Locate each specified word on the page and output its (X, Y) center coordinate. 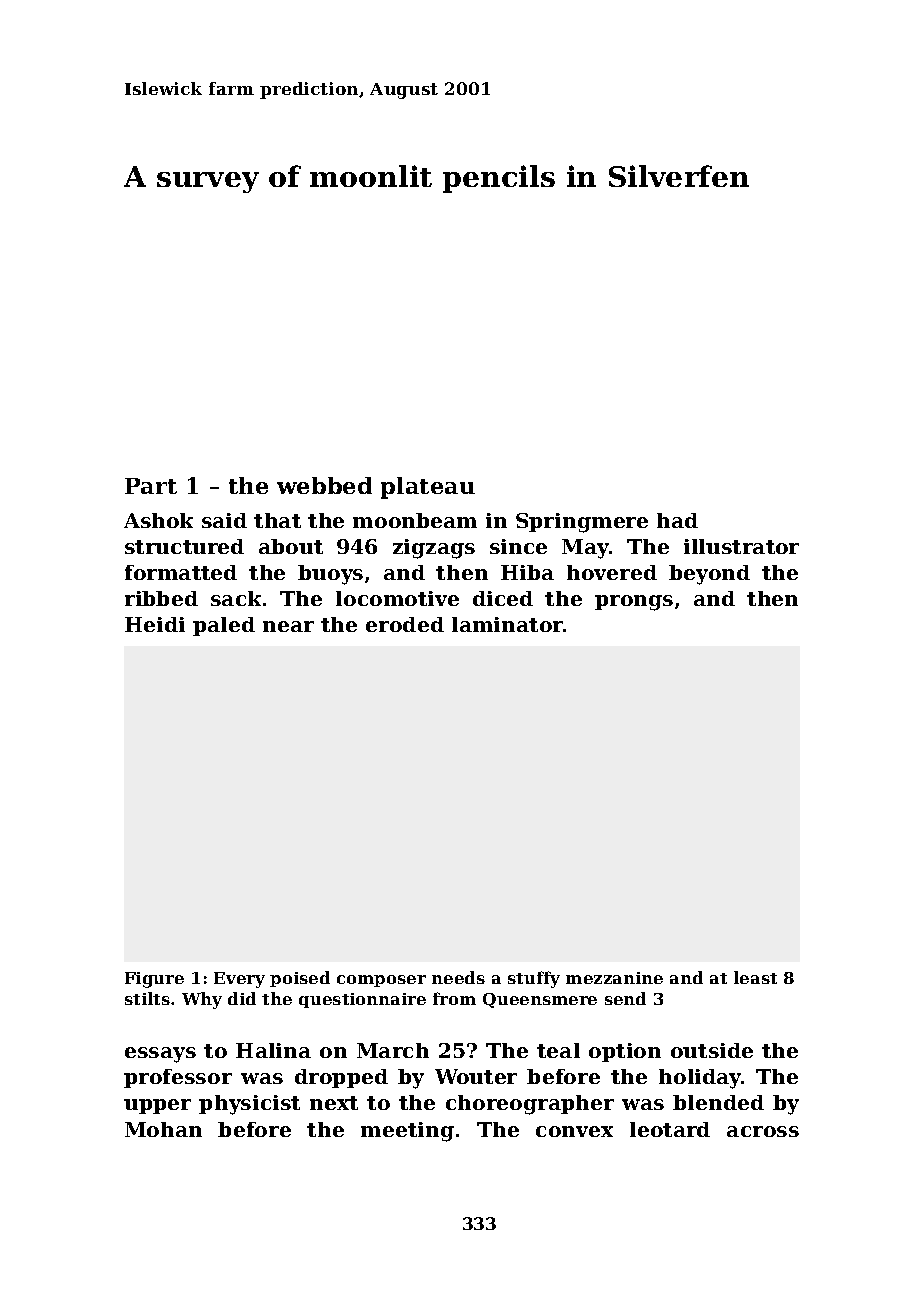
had (677, 520)
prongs (634, 603)
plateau (428, 488)
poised (300, 979)
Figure (154, 980)
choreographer (530, 1105)
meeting (407, 1132)
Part (151, 486)
